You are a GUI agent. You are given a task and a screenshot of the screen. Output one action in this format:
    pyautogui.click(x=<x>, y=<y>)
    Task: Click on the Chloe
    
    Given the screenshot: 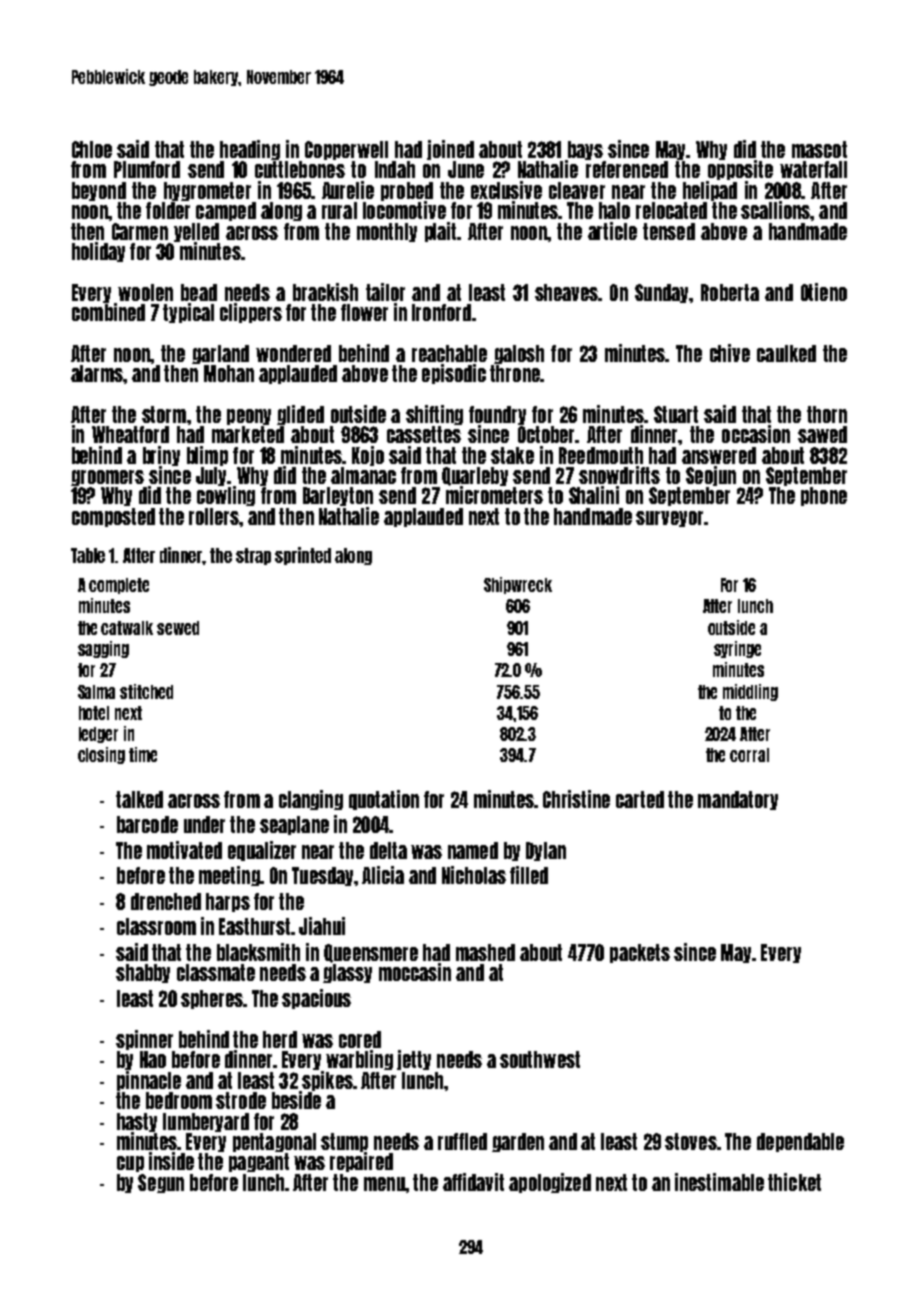 What is the action you would take?
    pyautogui.click(x=92, y=149)
